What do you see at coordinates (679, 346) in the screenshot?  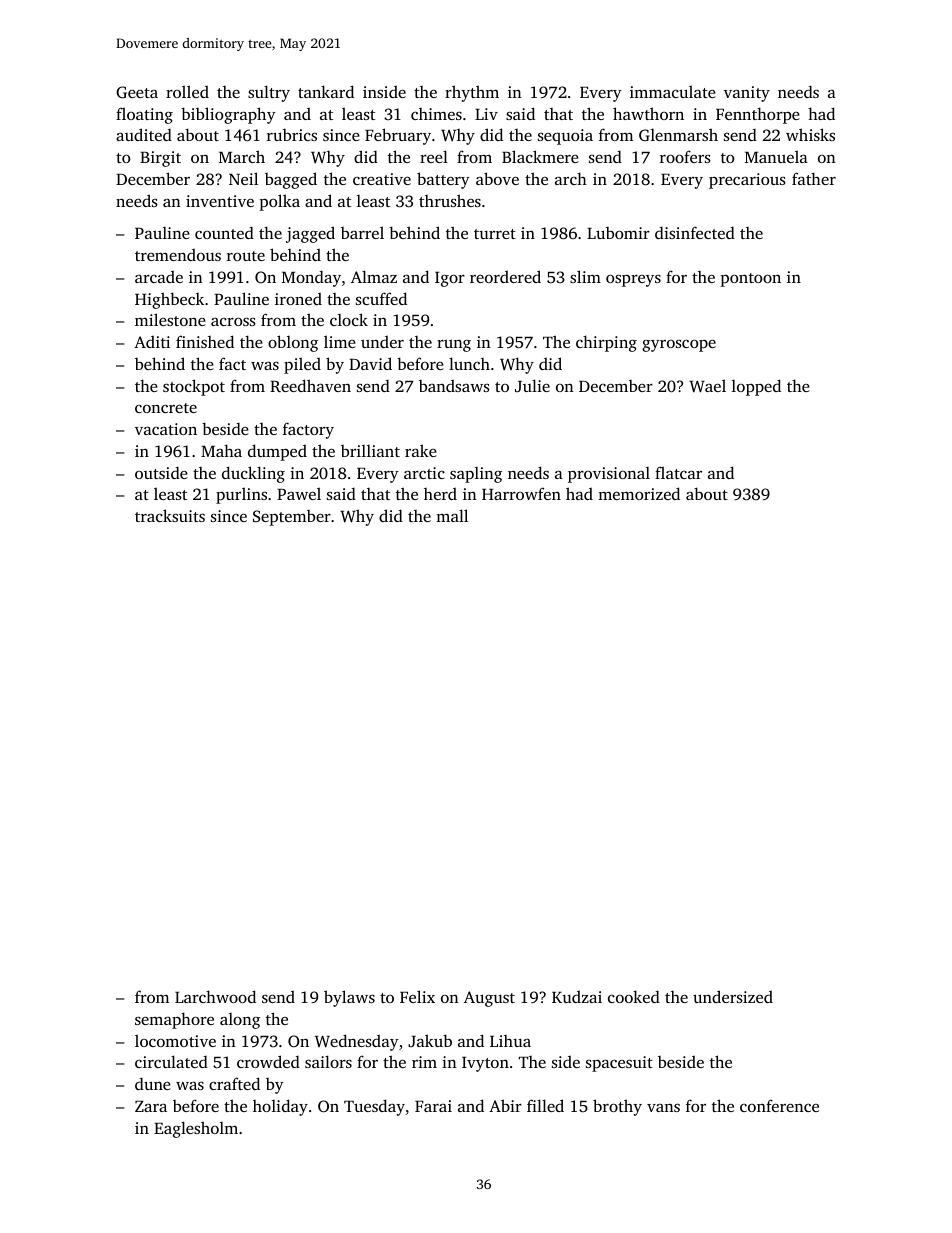 I see `gyroscope` at bounding box center [679, 346].
